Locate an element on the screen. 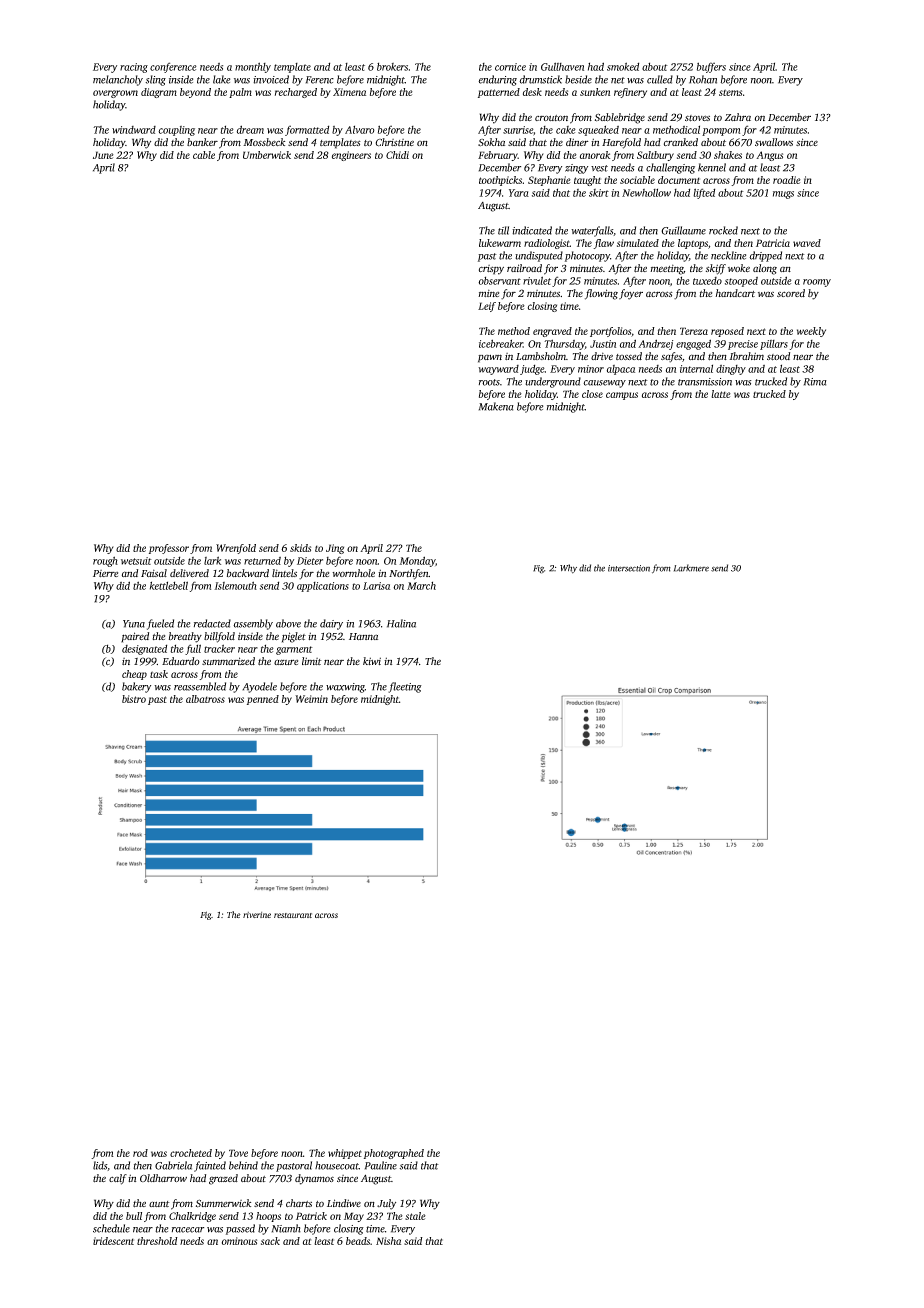 The width and height of the screenshot is (924, 1308). buffers is located at coordinates (711, 67).
